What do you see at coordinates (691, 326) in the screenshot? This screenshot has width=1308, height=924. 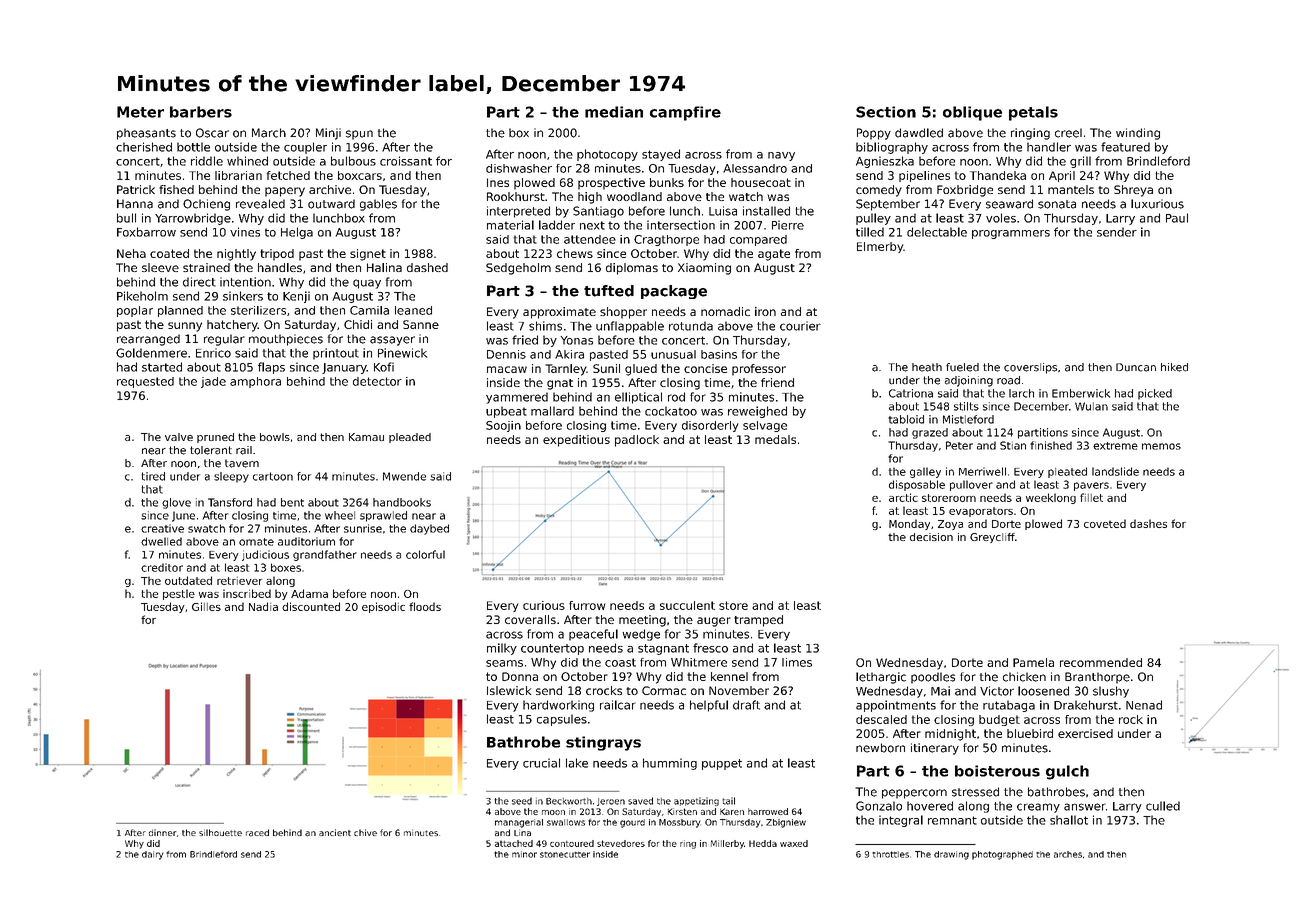 I see `rotunda` at bounding box center [691, 326].
